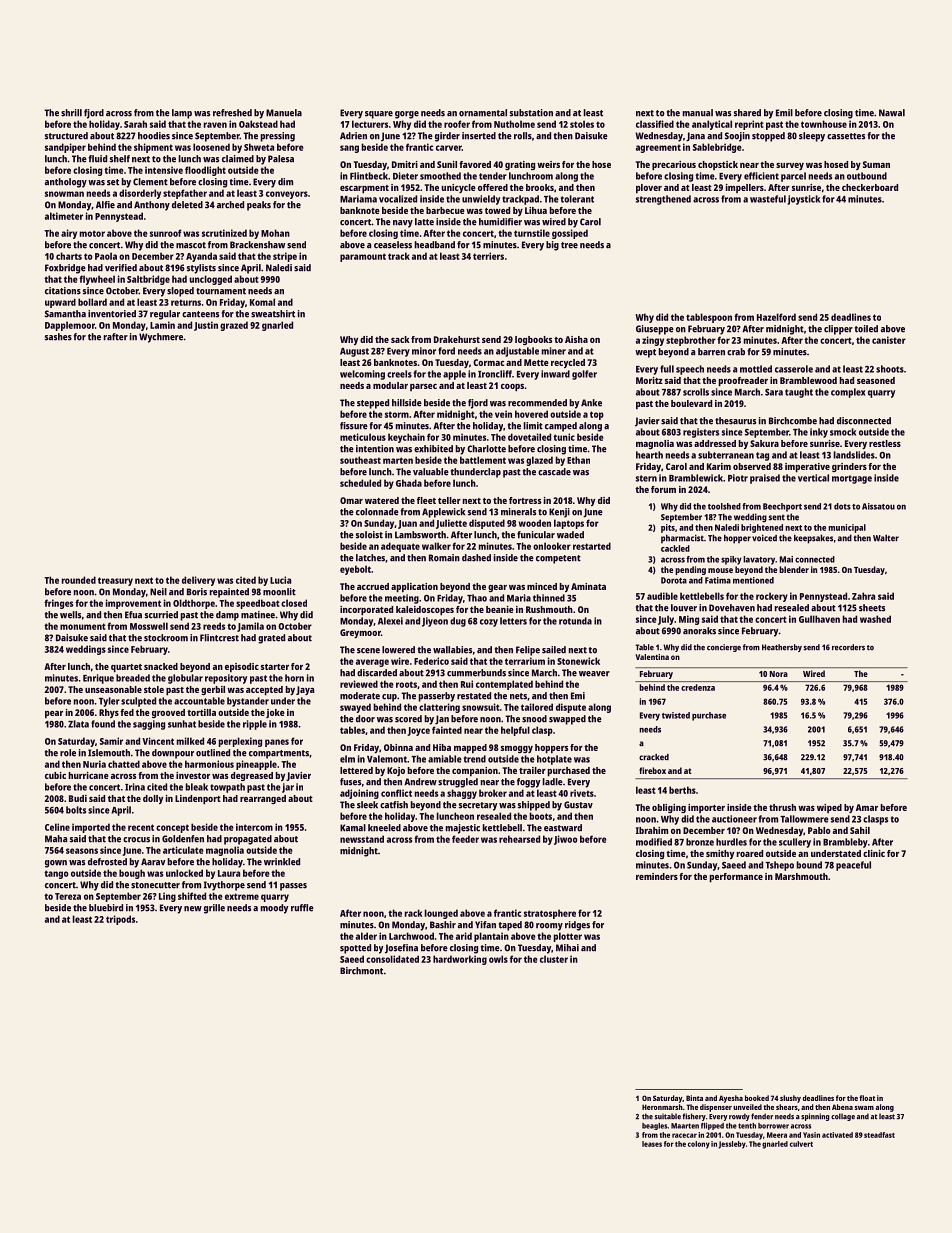 This screenshot has height=1233, width=952. What do you see at coordinates (400, 339) in the screenshot?
I see `sack` at bounding box center [400, 339].
